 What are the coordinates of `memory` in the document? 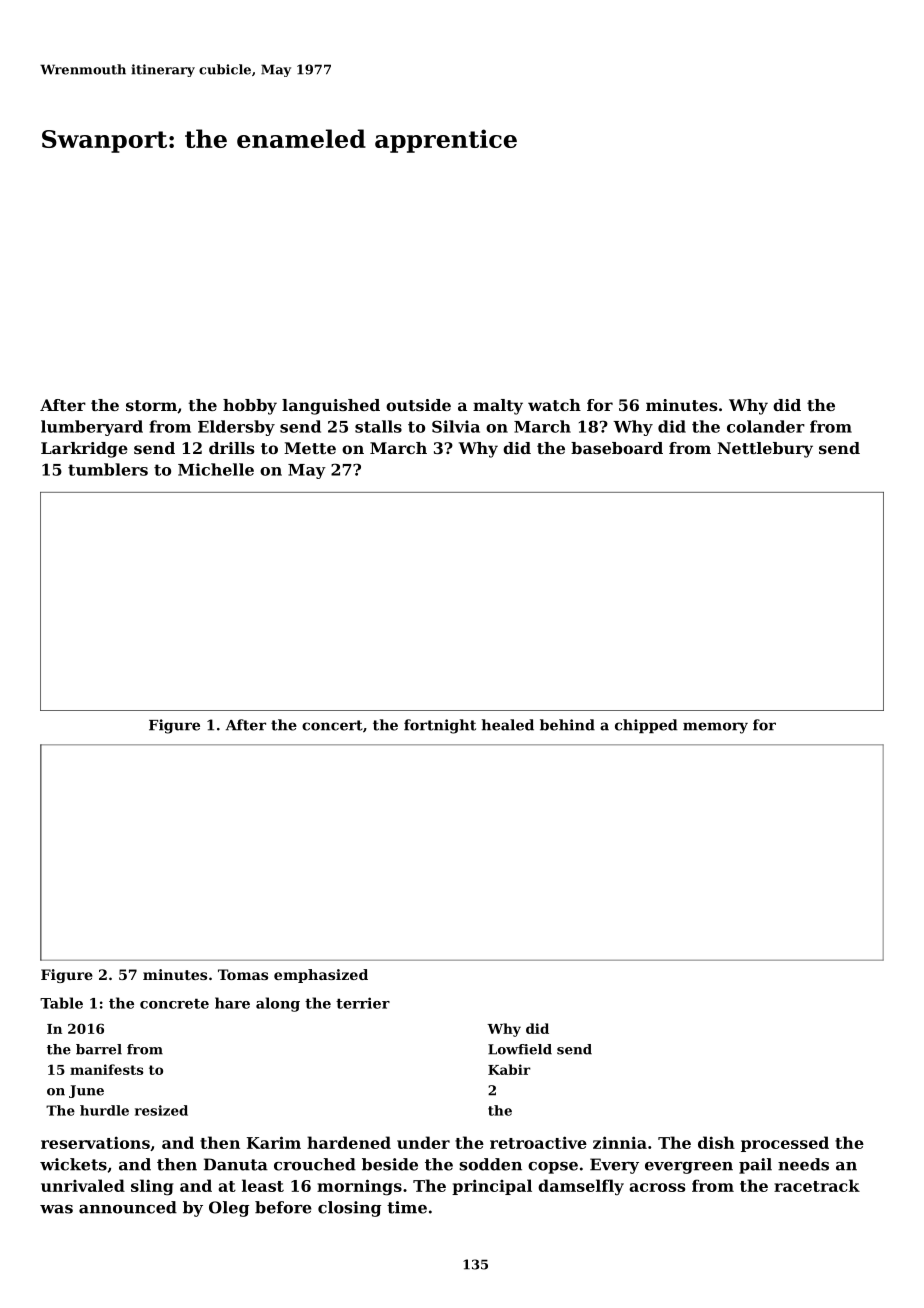 It's located at (715, 728).
